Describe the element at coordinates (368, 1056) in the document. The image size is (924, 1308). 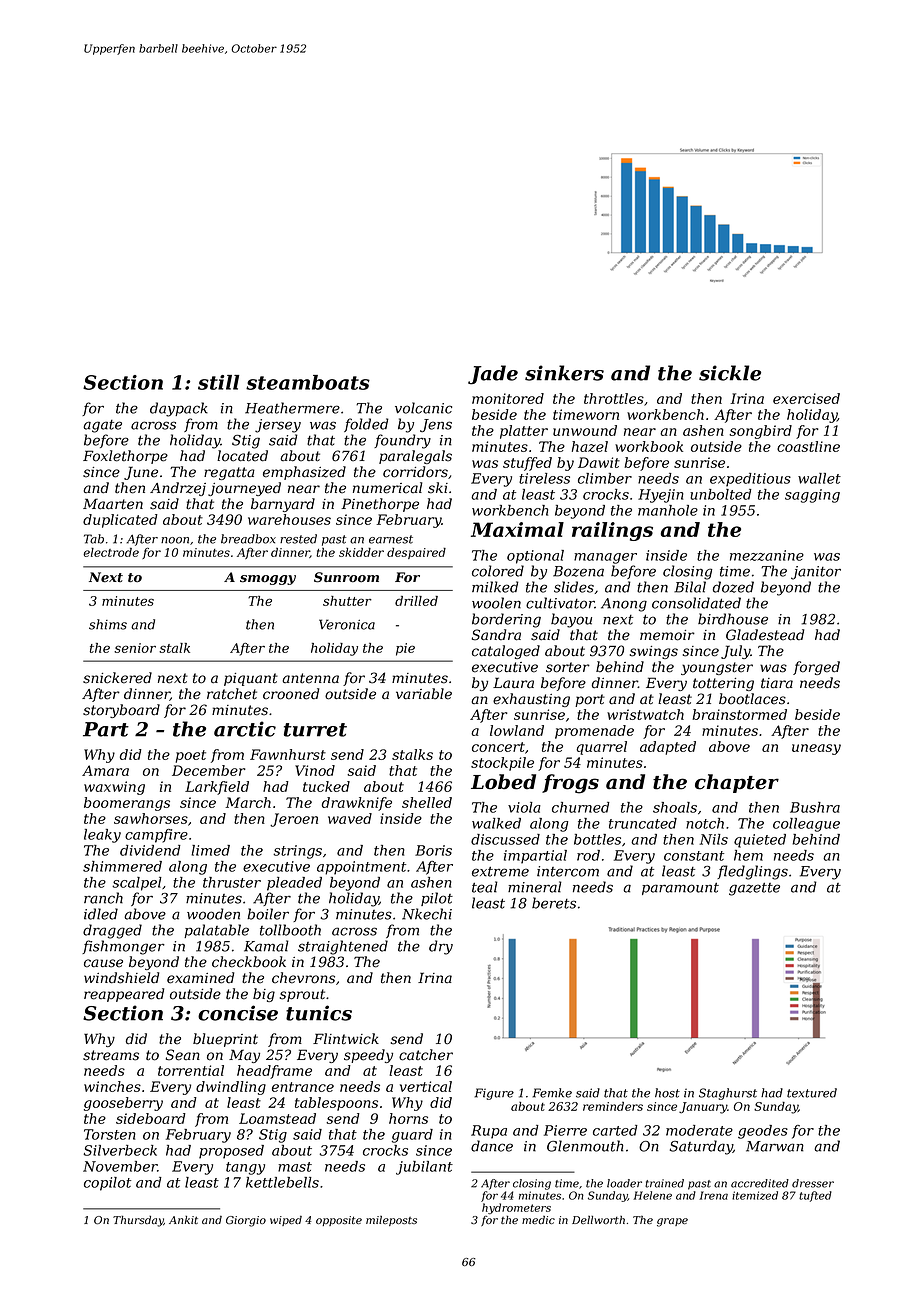
I see `speedy` at that location.
